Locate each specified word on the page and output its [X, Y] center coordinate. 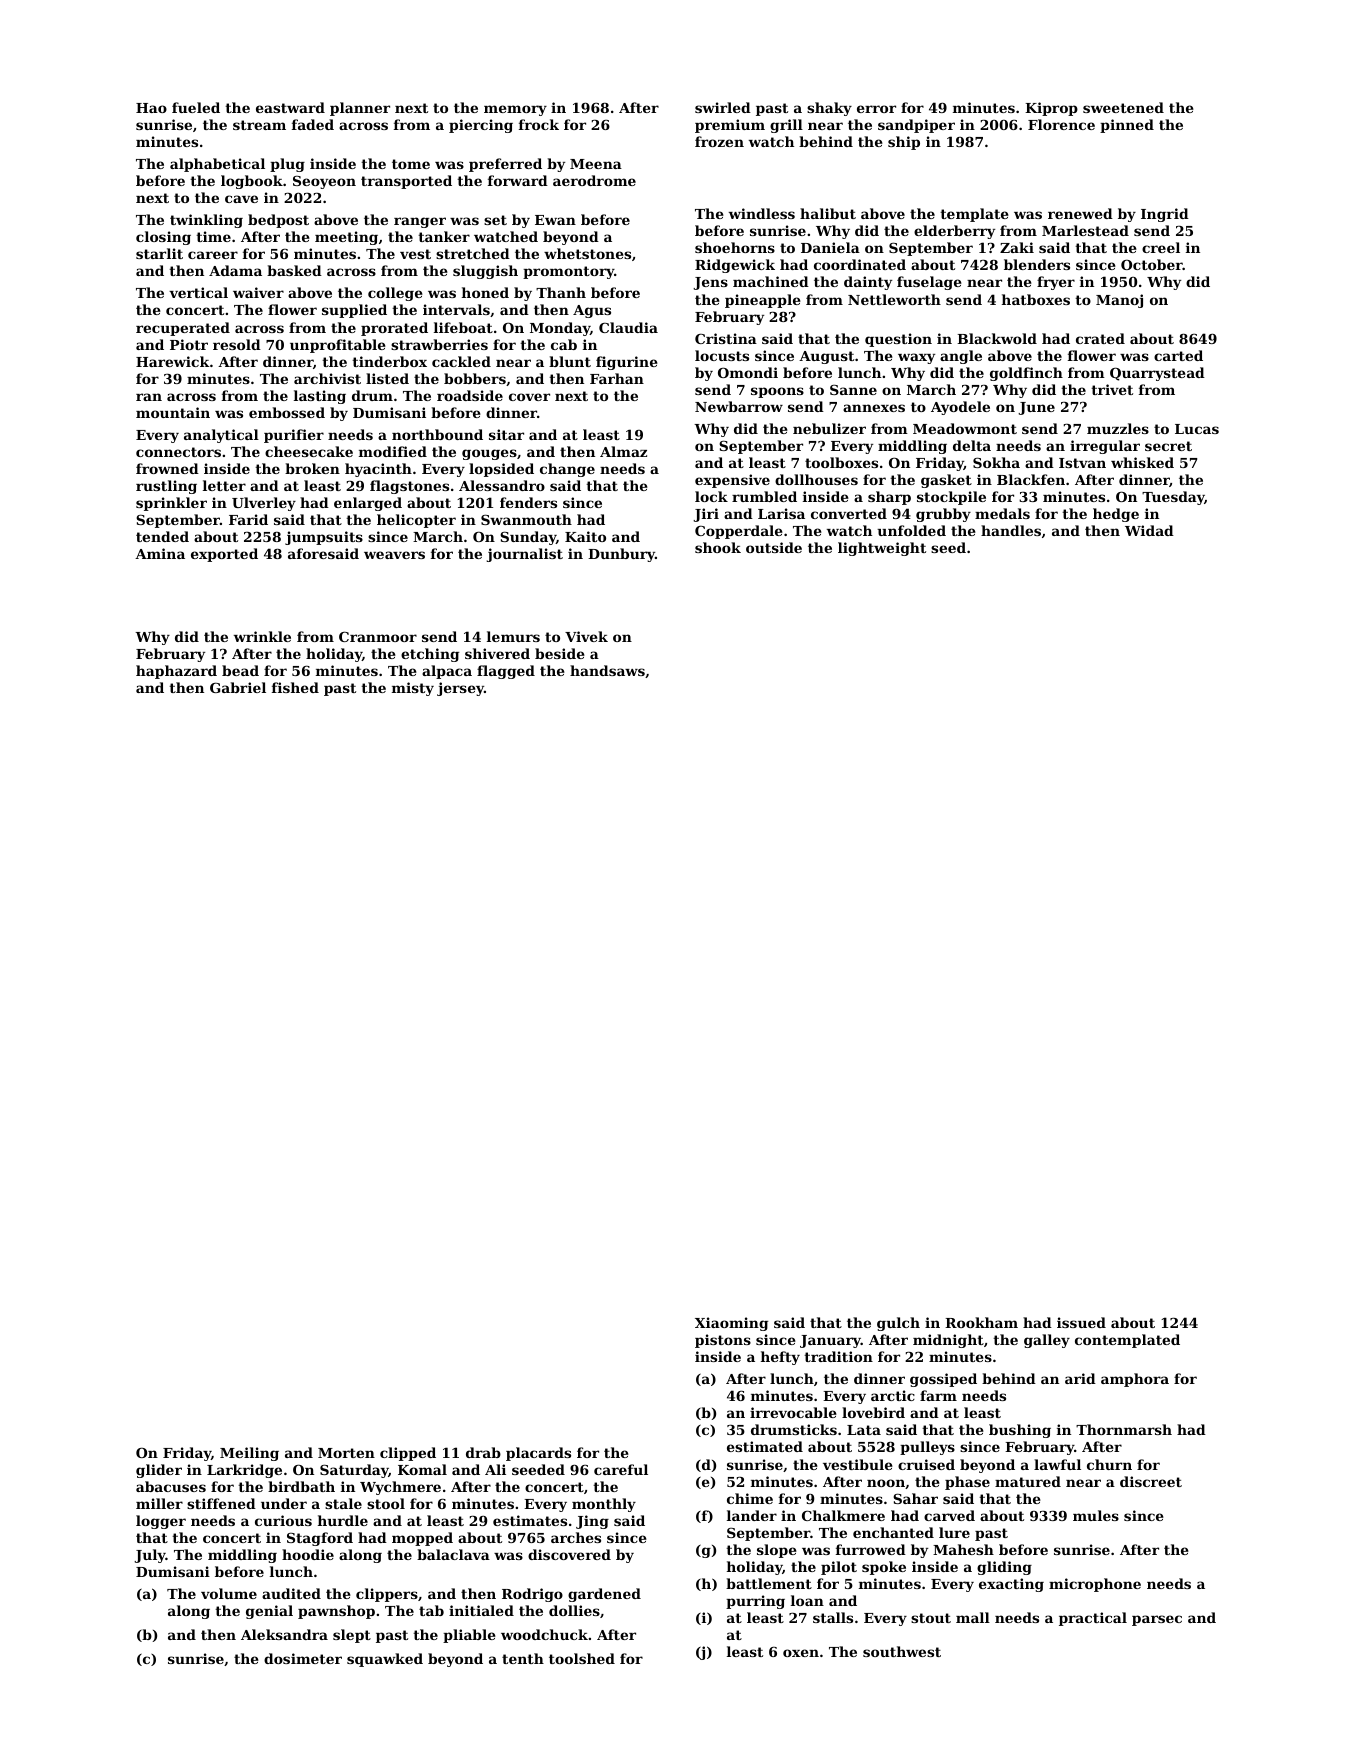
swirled [723, 107]
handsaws [607, 670]
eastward [290, 107]
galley [1047, 1341]
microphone [1095, 1585]
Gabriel [238, 687]
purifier [294, 436]
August [826, 357]
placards [538, 1454]
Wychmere [400, 1488]
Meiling [249, 1454]
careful [621, 1469]
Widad [1149, 530]
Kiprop [1051, 109]
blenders [1037, 264]
